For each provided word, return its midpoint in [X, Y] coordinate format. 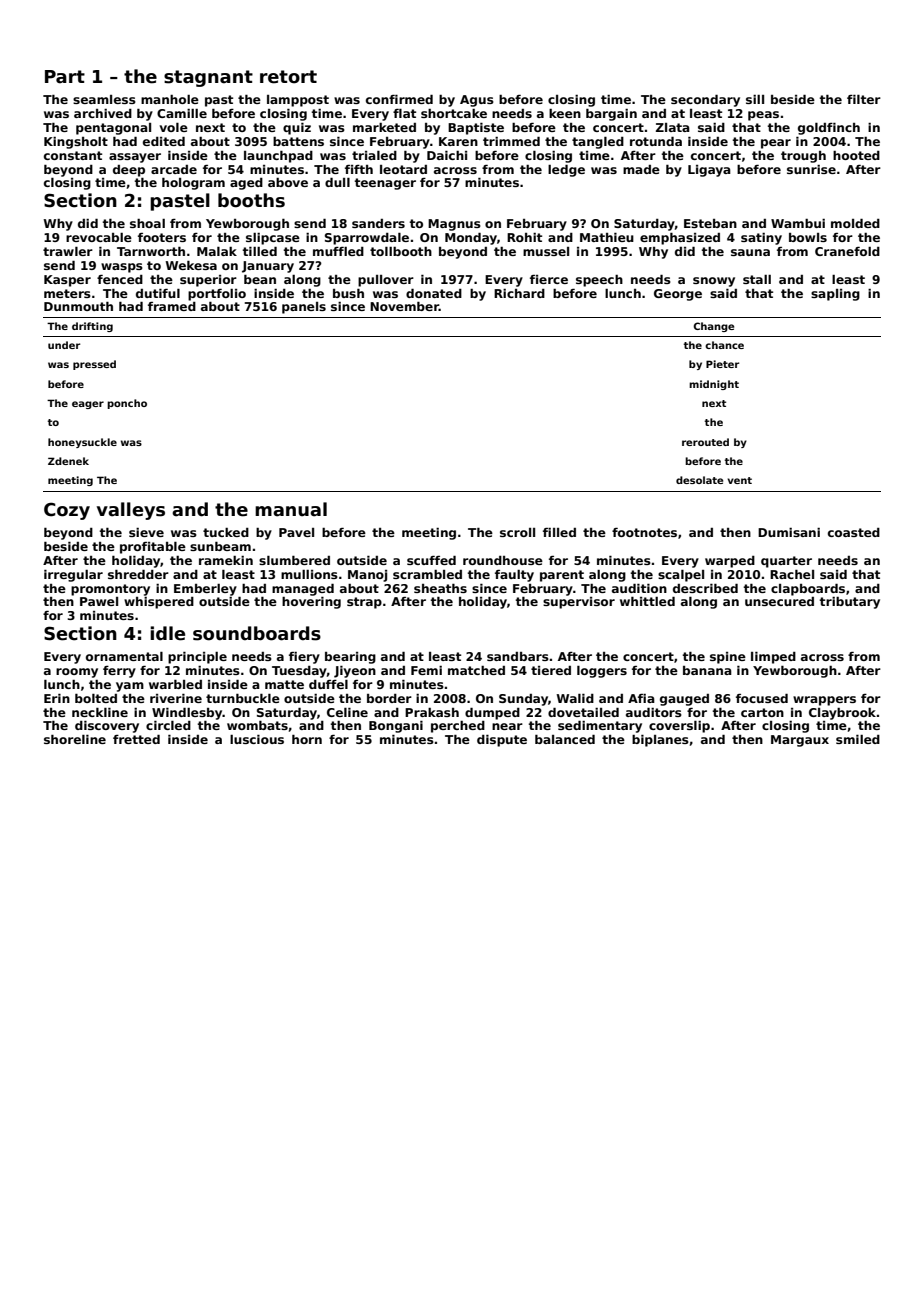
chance [724, 345]
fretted [136, 739]
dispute [502, 741]
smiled [858, 739]
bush [348, 293]
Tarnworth [151, 251]
